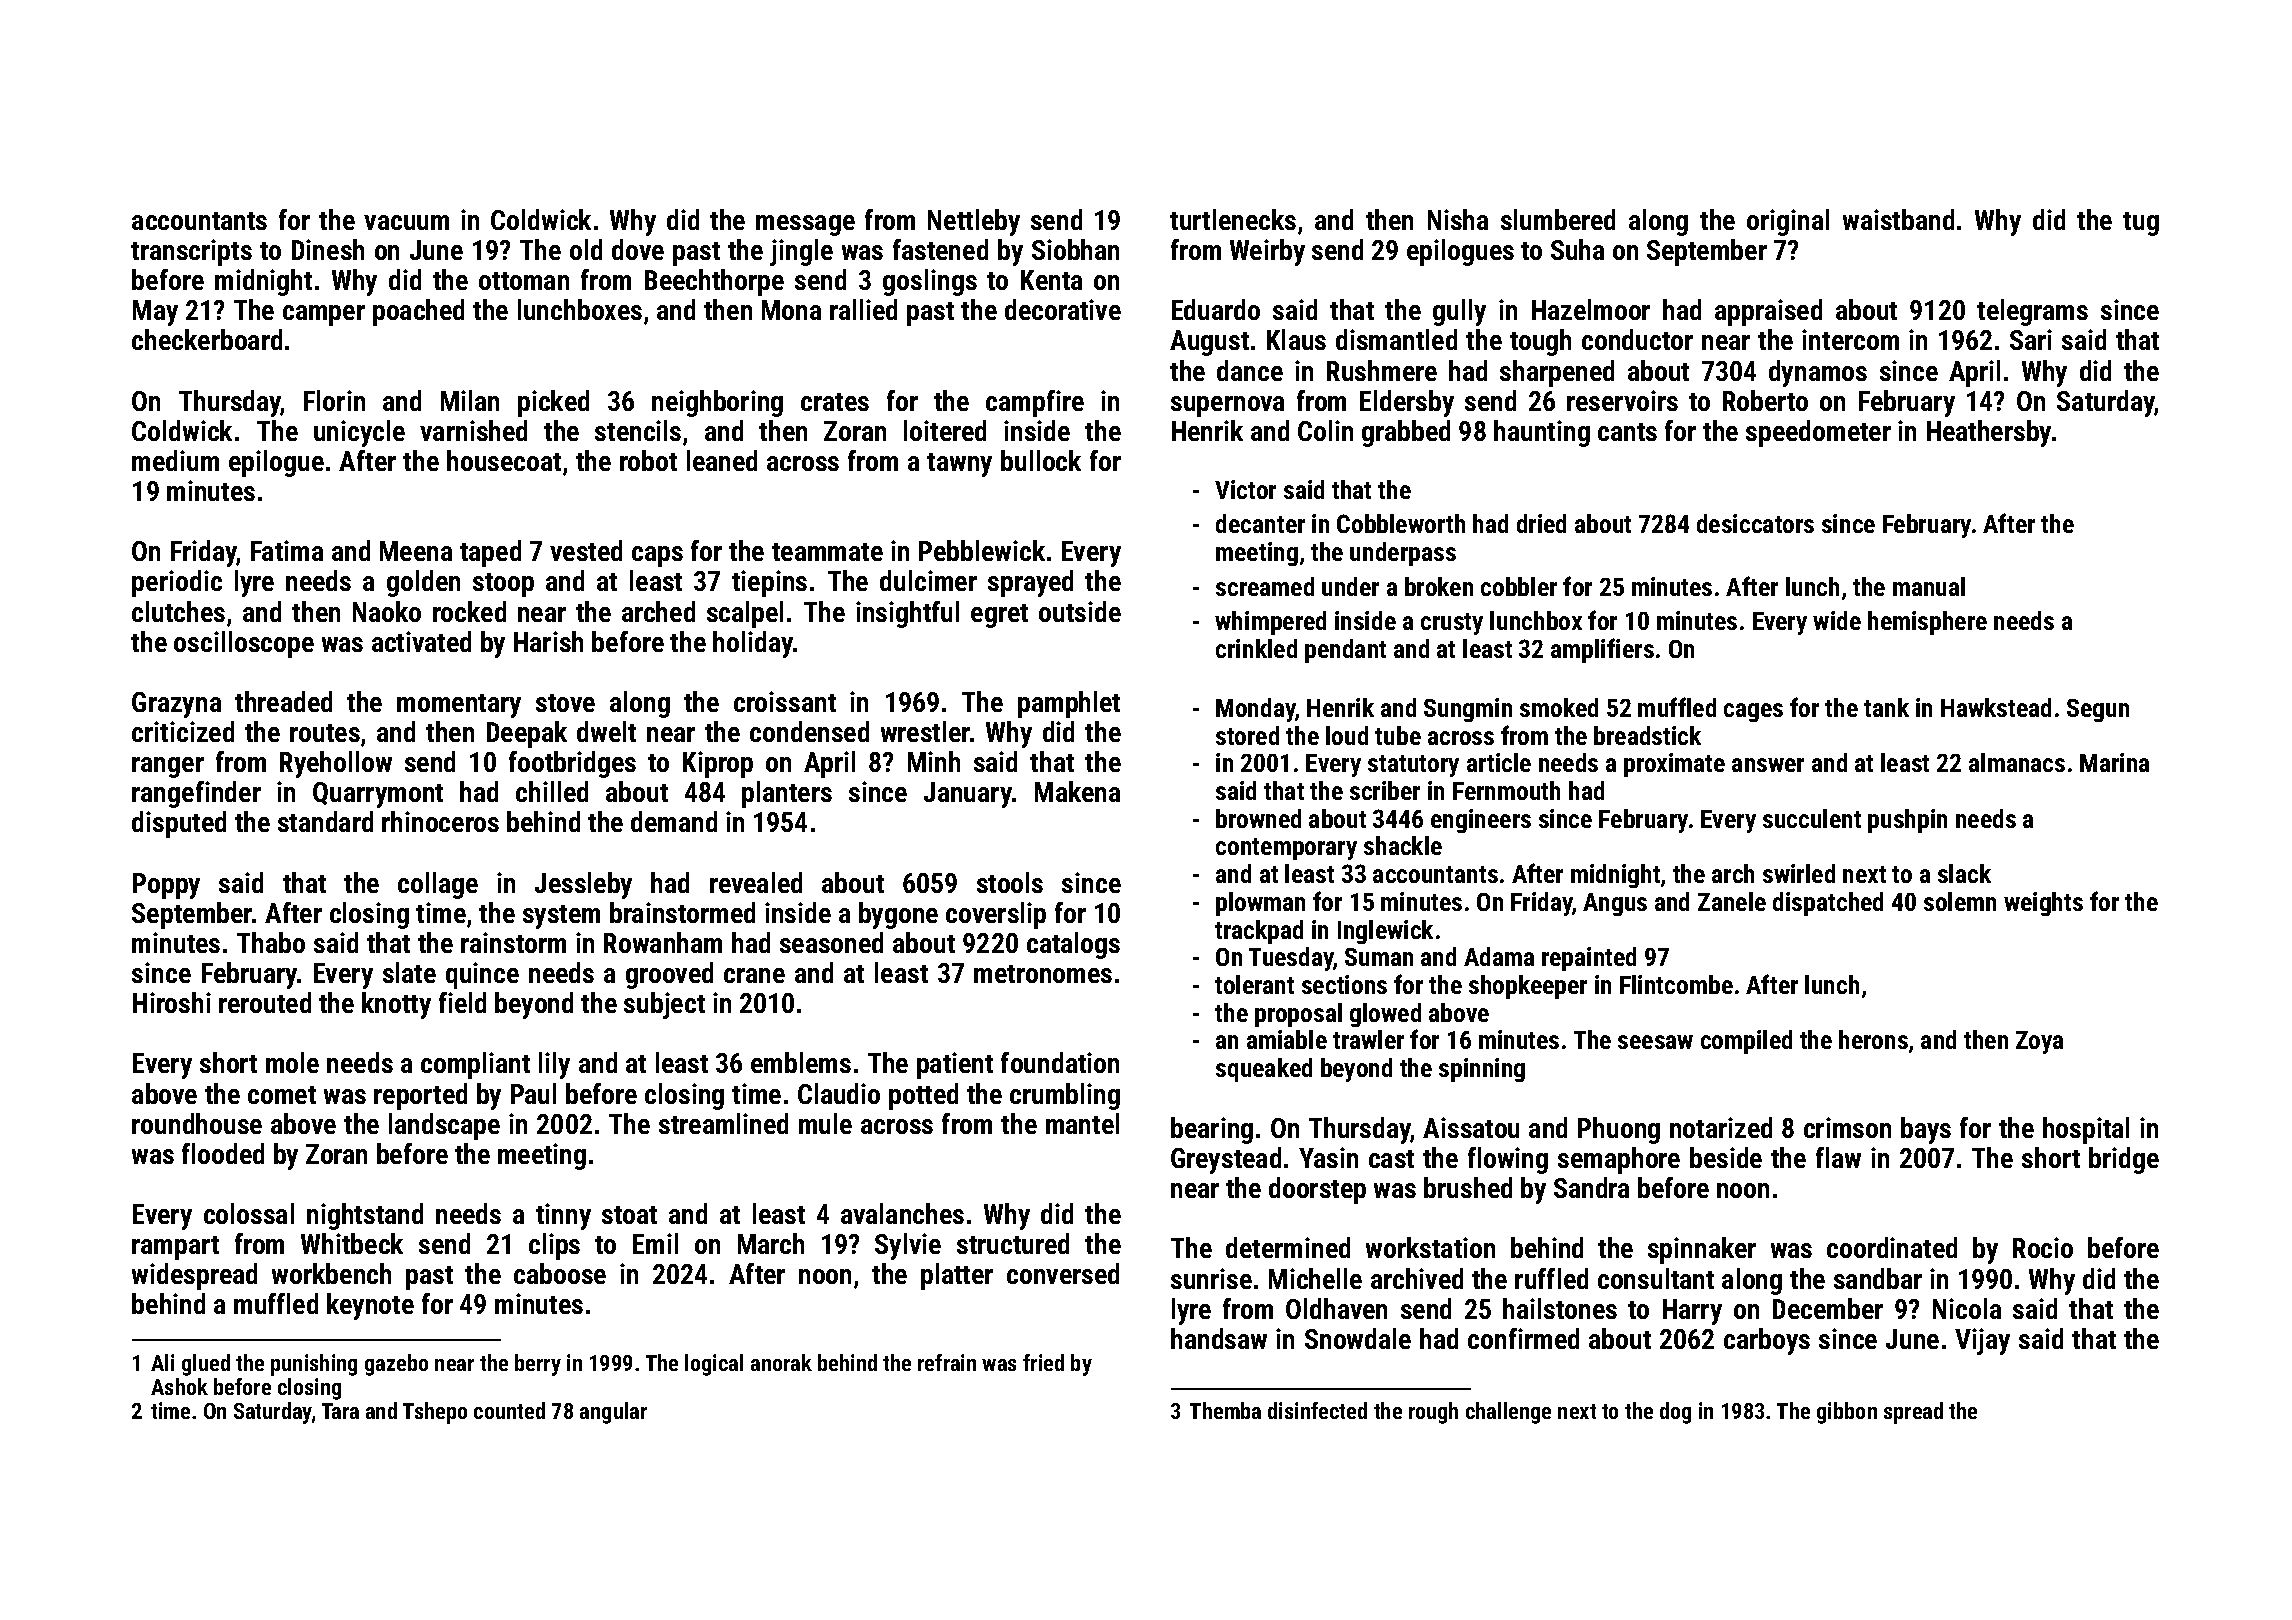  Describe the element at coordinates (469, 611) in the image. I see `rocked` at that location.
